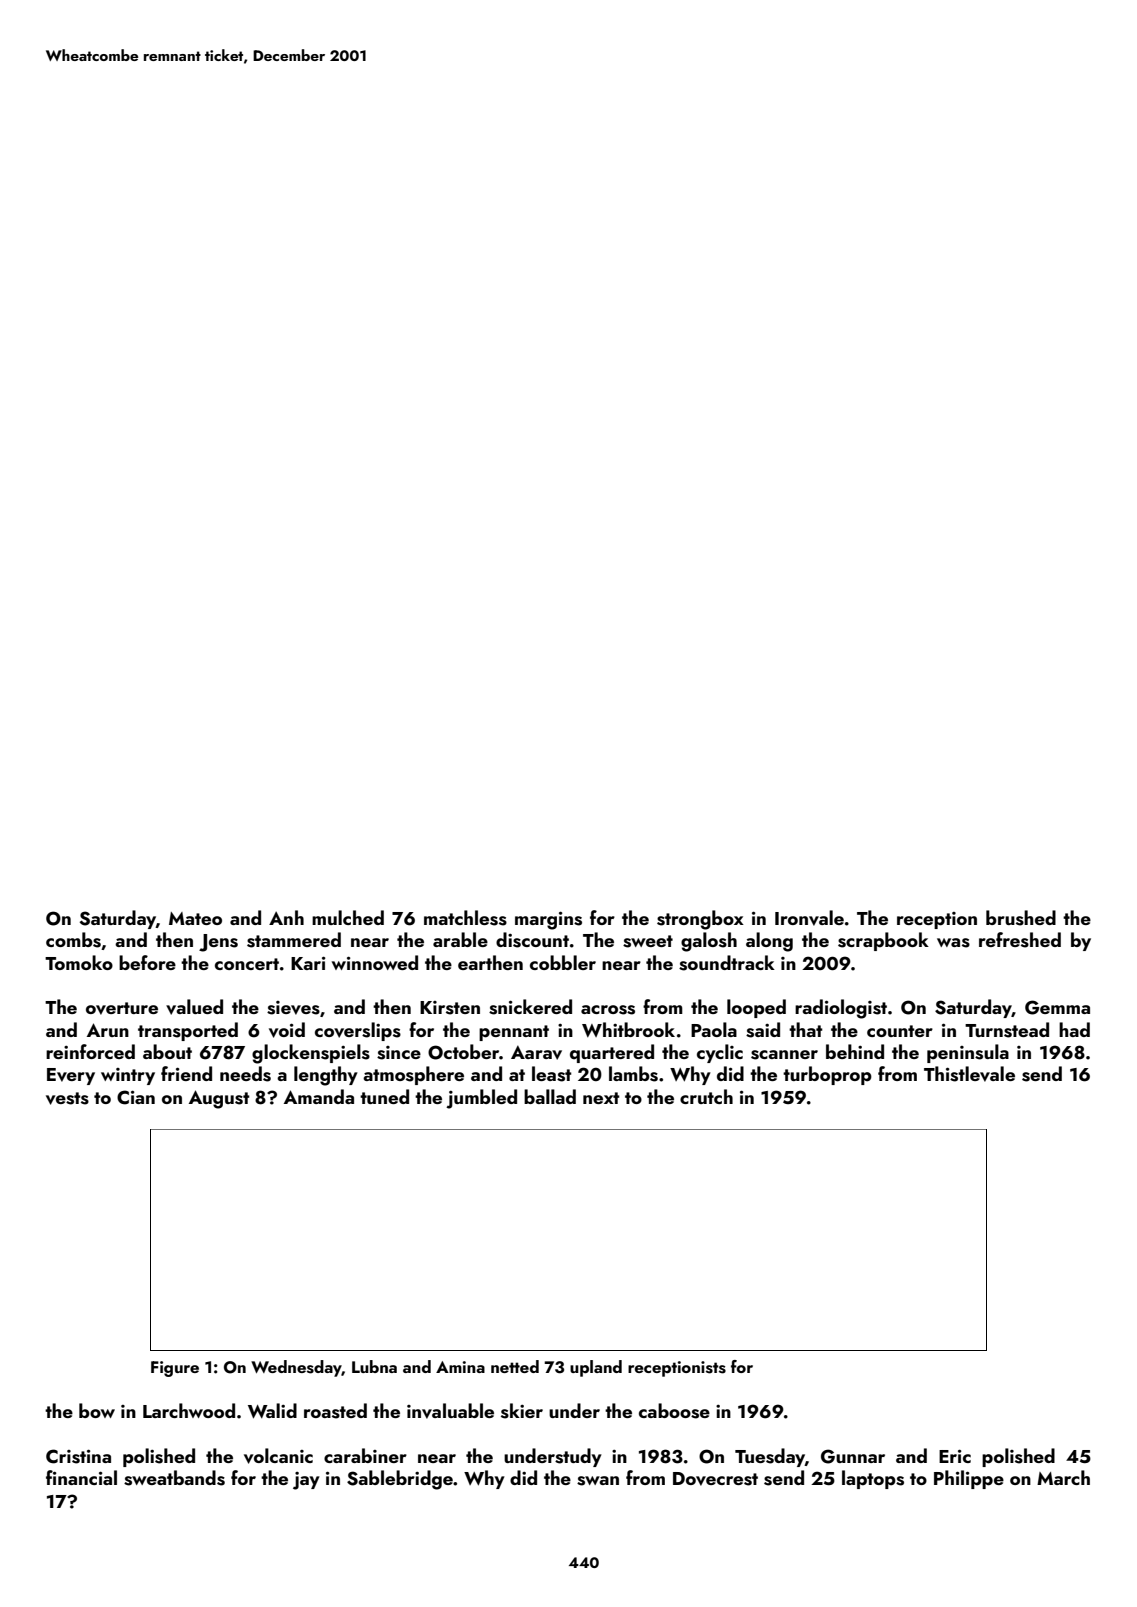  What do you see at coordinates (700, 920) in the image?
I see `strongbox` at bounding box center [700, 920].
